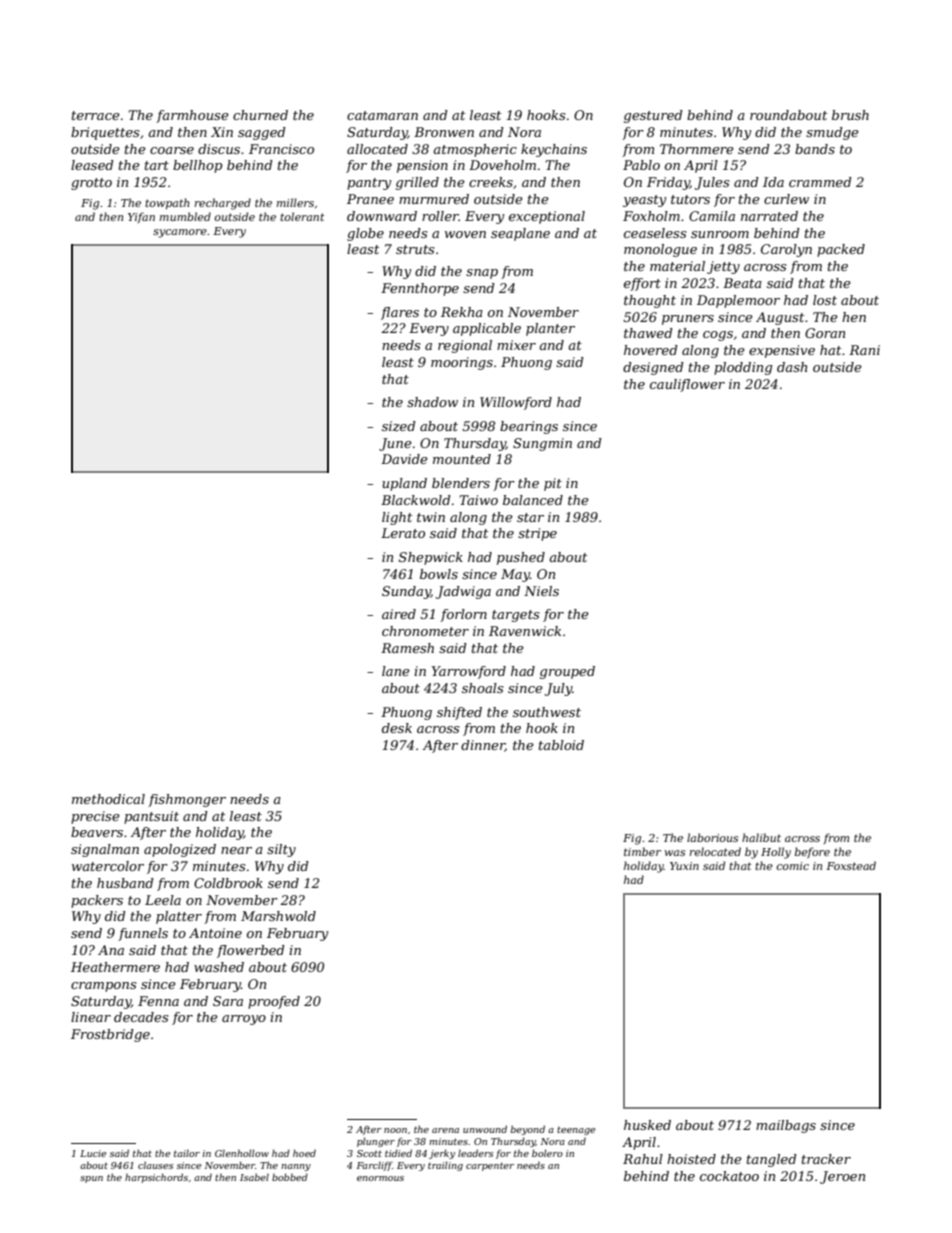  What do you see at coordinates (558, 689) in the page?
I see `July` at bounding box center [558, 689].
